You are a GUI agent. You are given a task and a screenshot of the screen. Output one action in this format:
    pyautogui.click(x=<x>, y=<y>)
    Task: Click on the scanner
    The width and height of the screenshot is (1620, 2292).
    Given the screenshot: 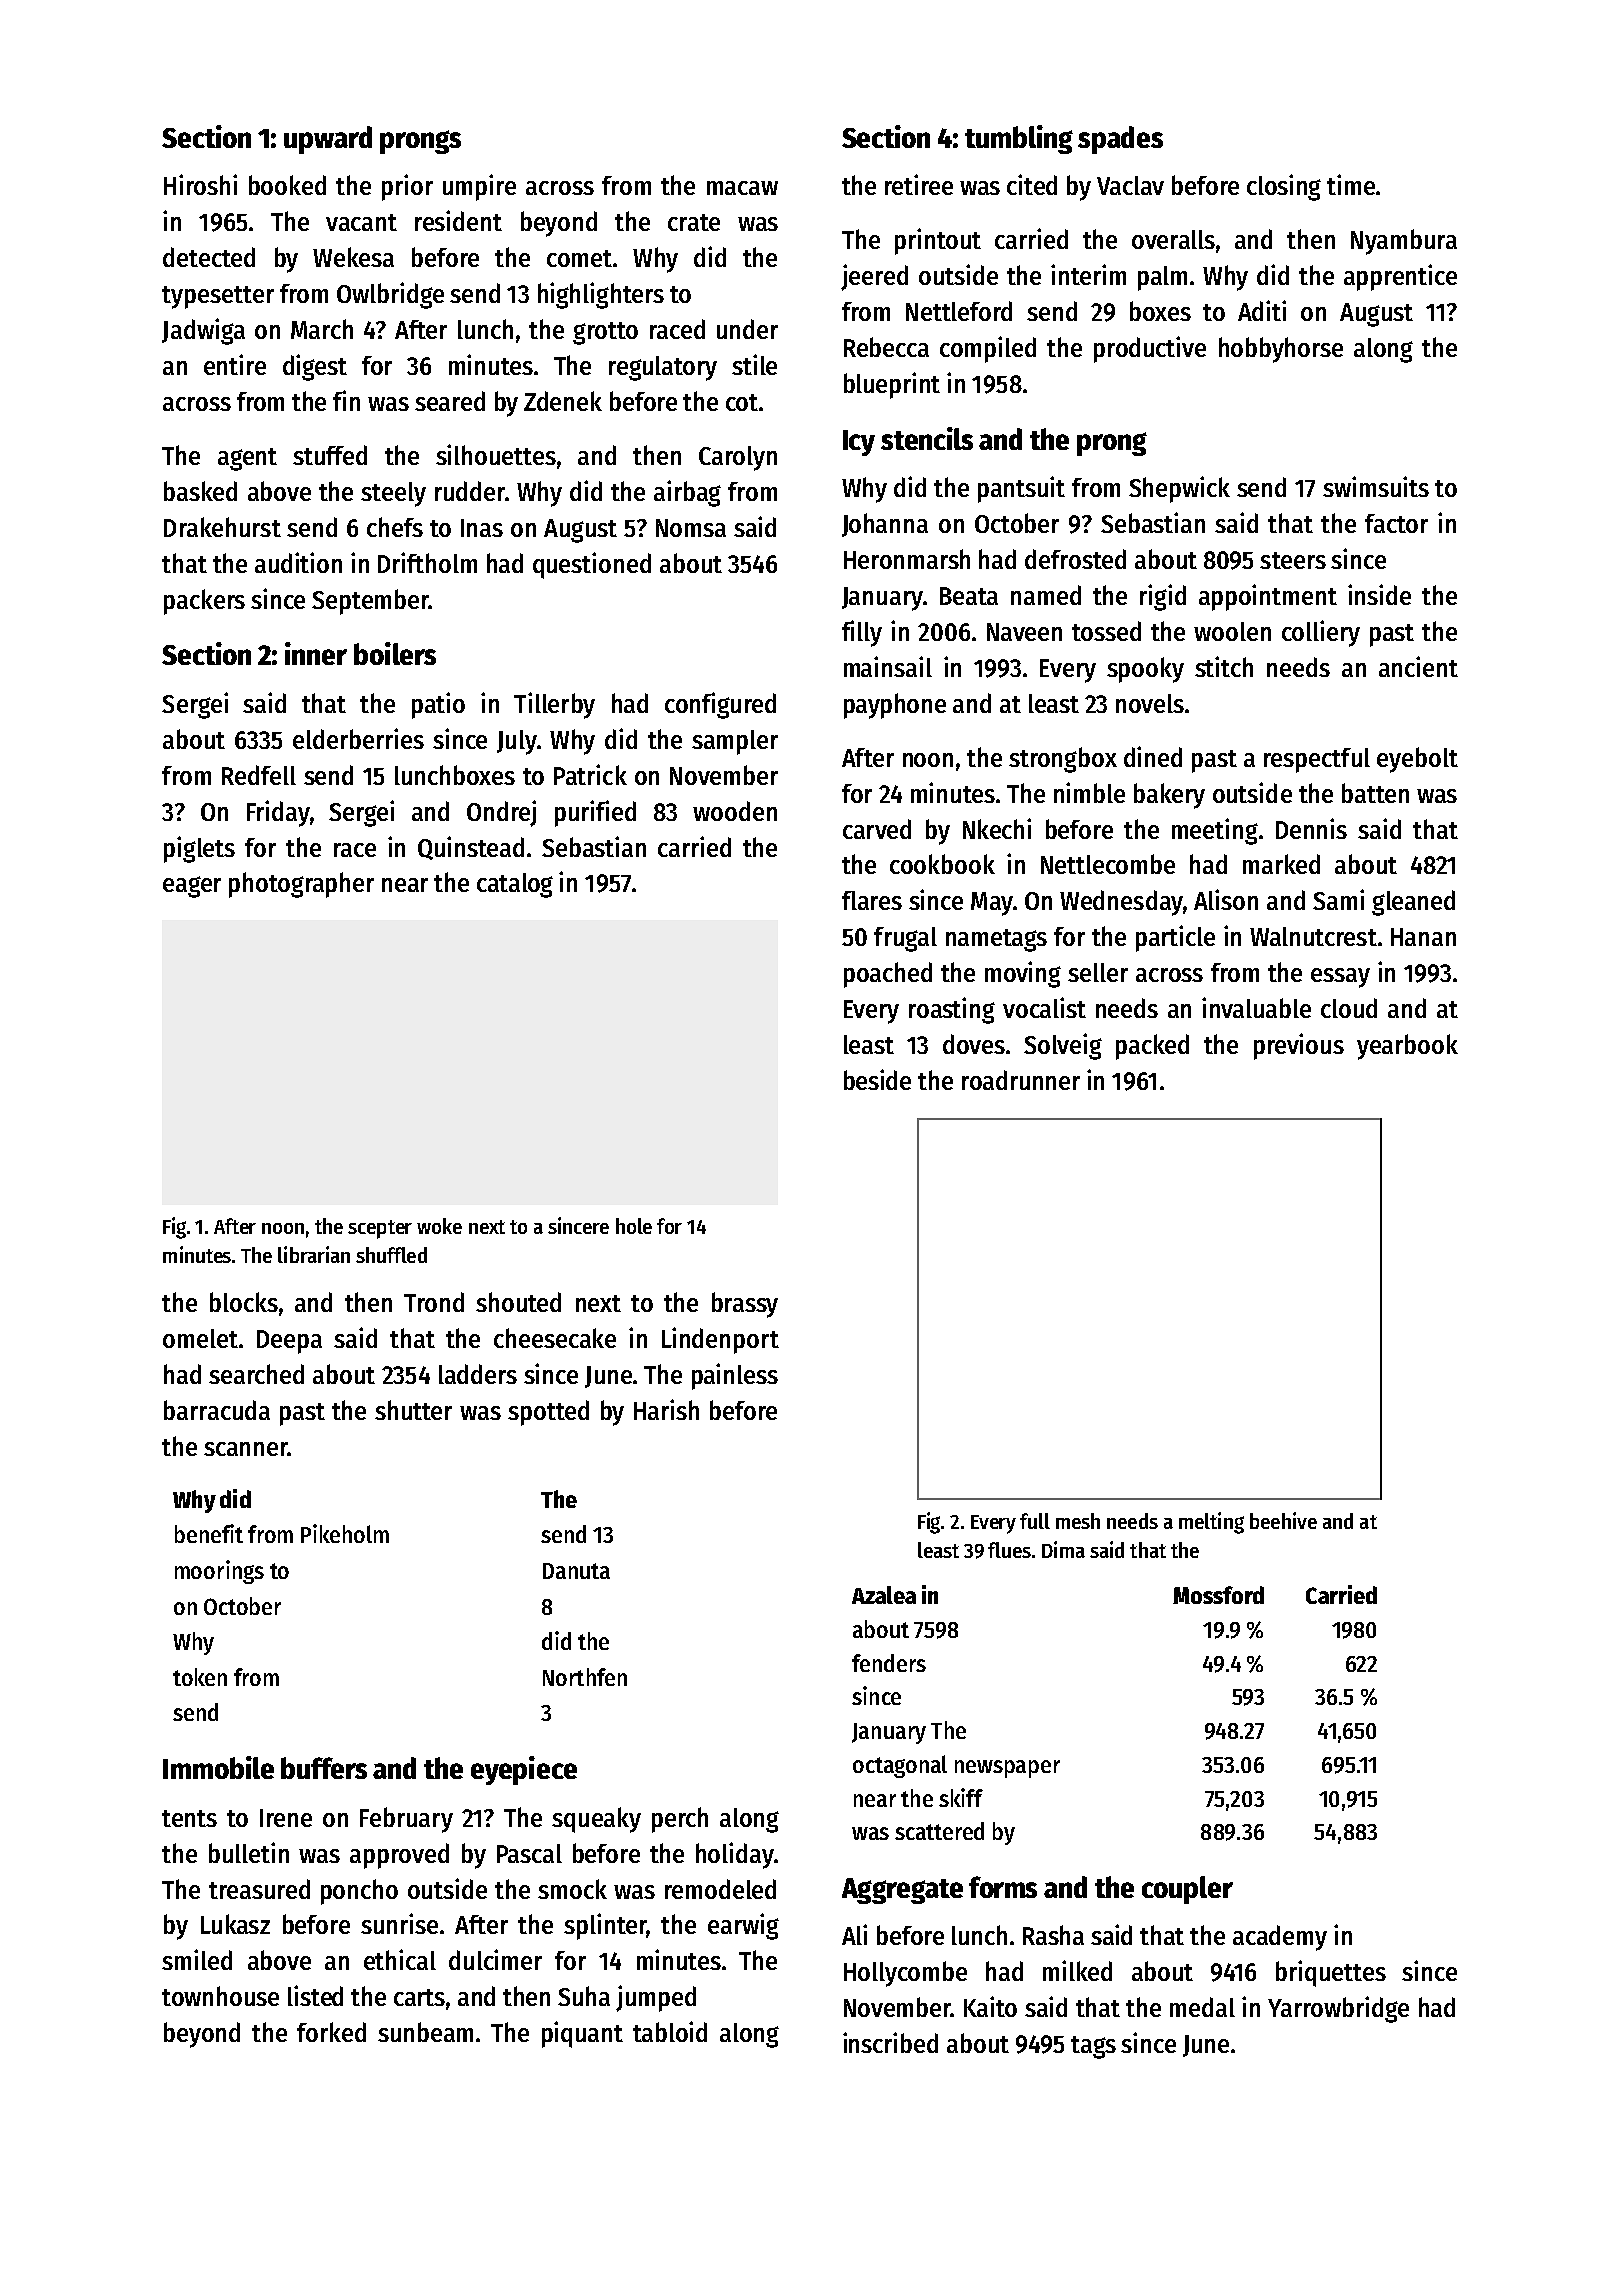 What is the action you would take?
    pyautogui.click(x=245, y=1449)
